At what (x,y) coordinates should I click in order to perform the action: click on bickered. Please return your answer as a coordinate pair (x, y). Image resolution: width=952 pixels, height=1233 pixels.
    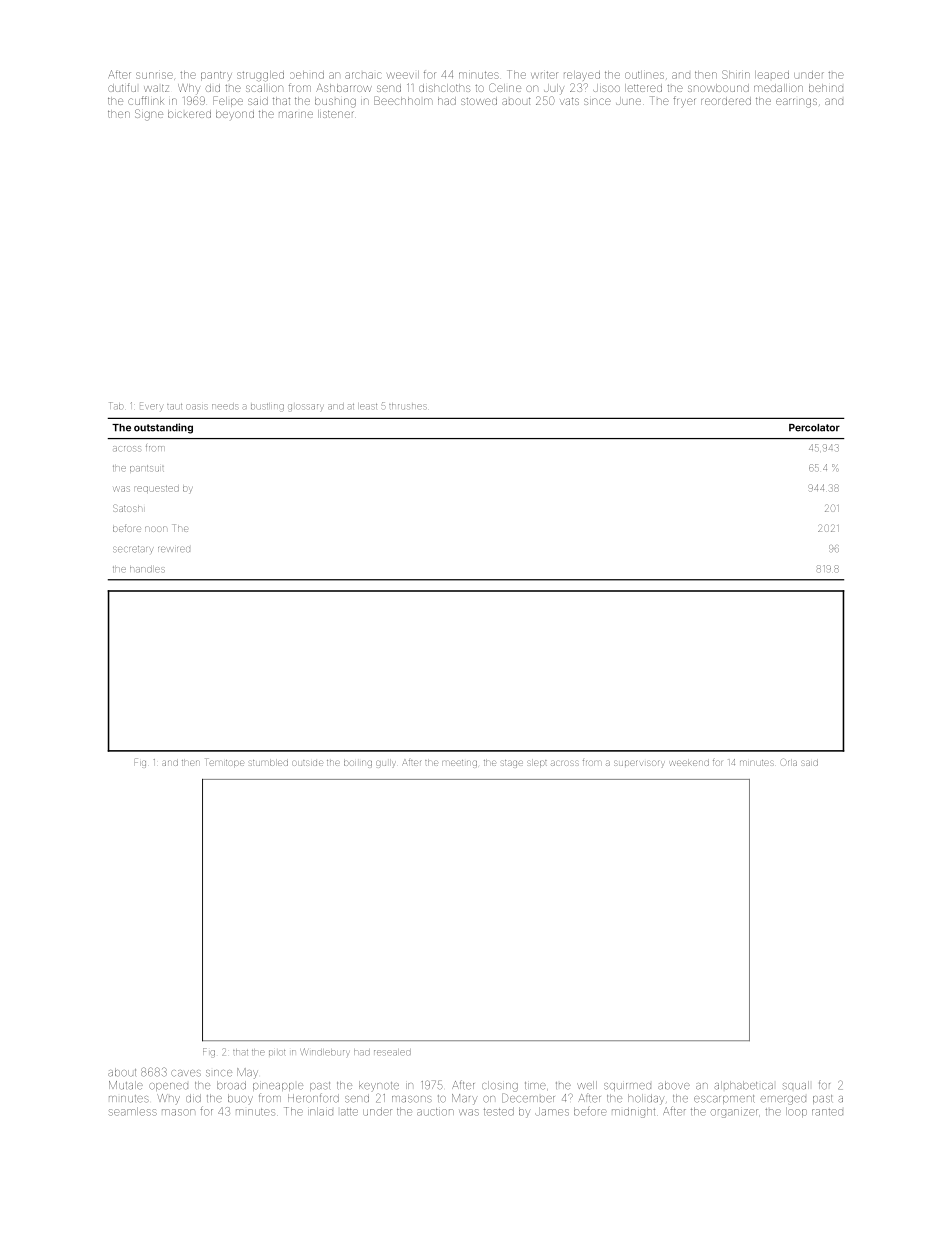
    Looking at the image, I should click on (189, 114).
